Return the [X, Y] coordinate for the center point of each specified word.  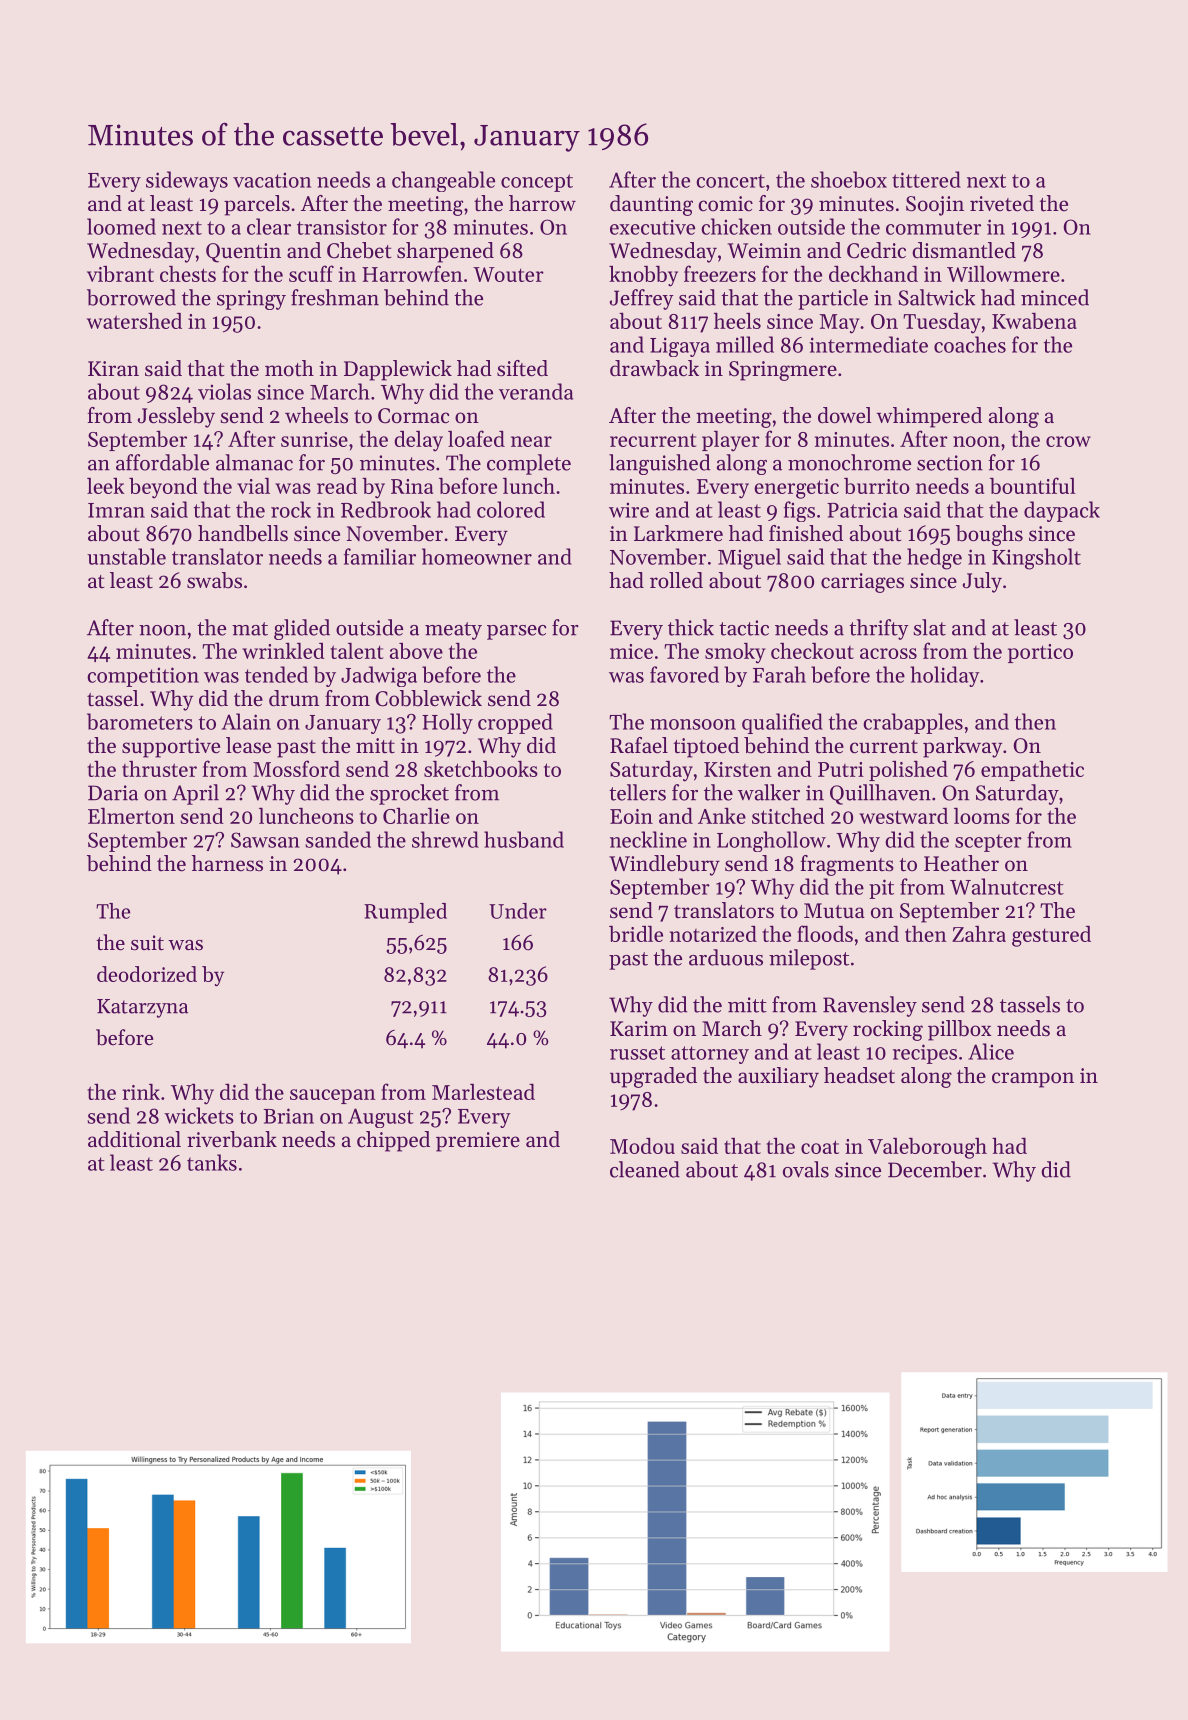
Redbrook [386, 509]
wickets [199, 1115]
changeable [443, 181]
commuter [933, 228]
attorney [710, 1055]
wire [629, 510]
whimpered [929, 417]
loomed [121, 226]
